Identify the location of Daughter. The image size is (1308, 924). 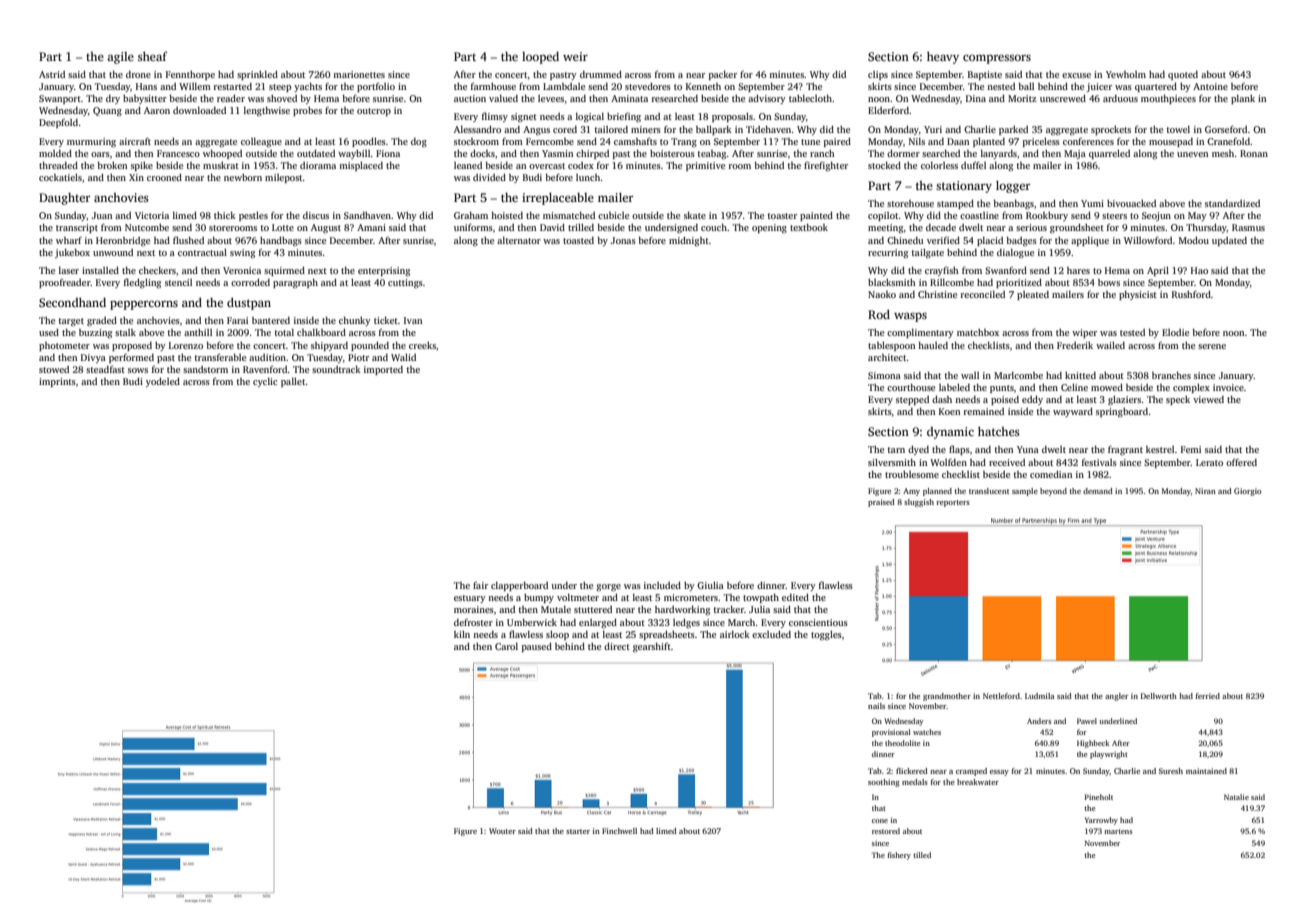
(64, 199).
